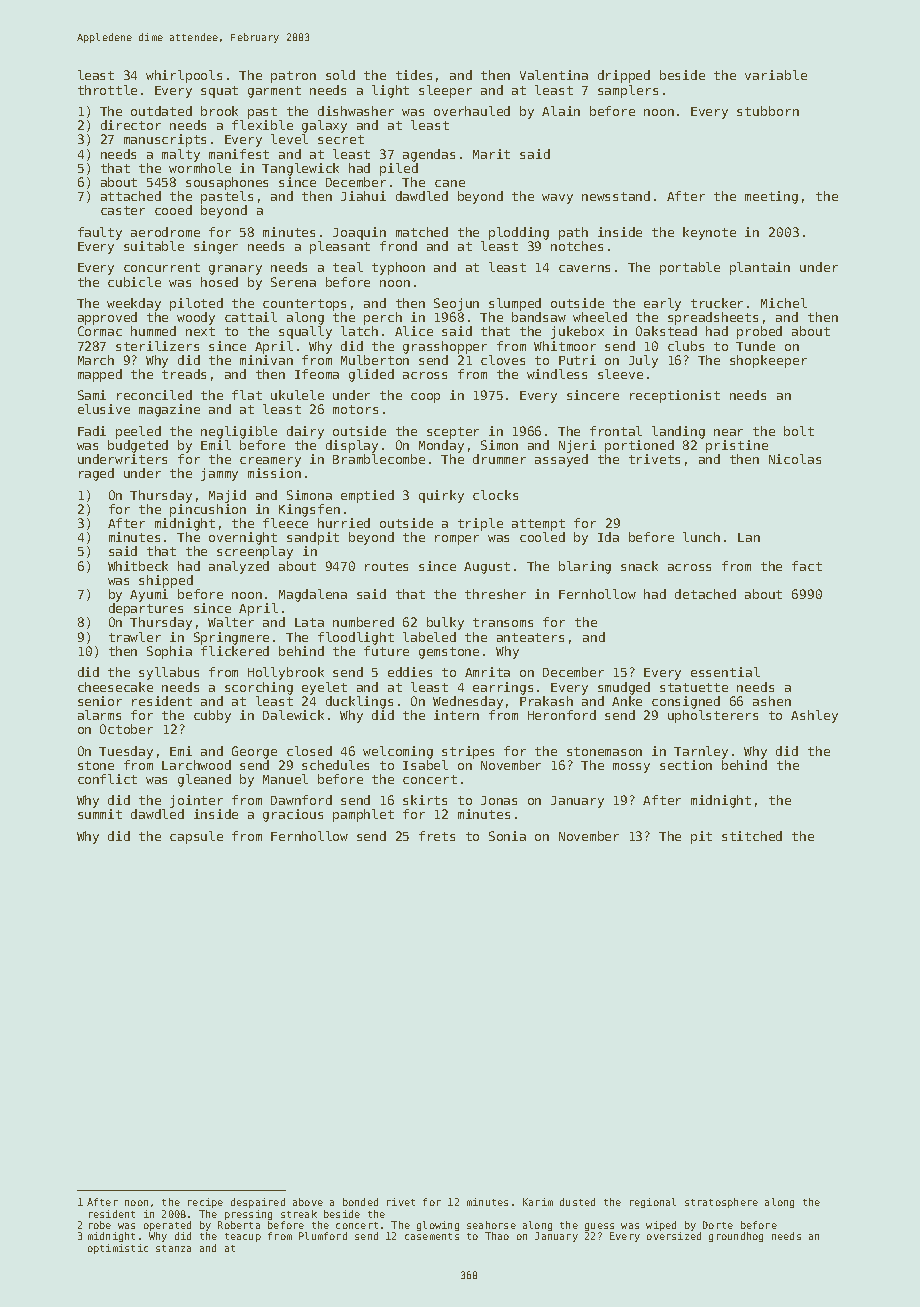 This screenshot has width=920, height=1307. Describe the element at coordinates (437, 836) in the screenshot. I see `frets` at that location.
